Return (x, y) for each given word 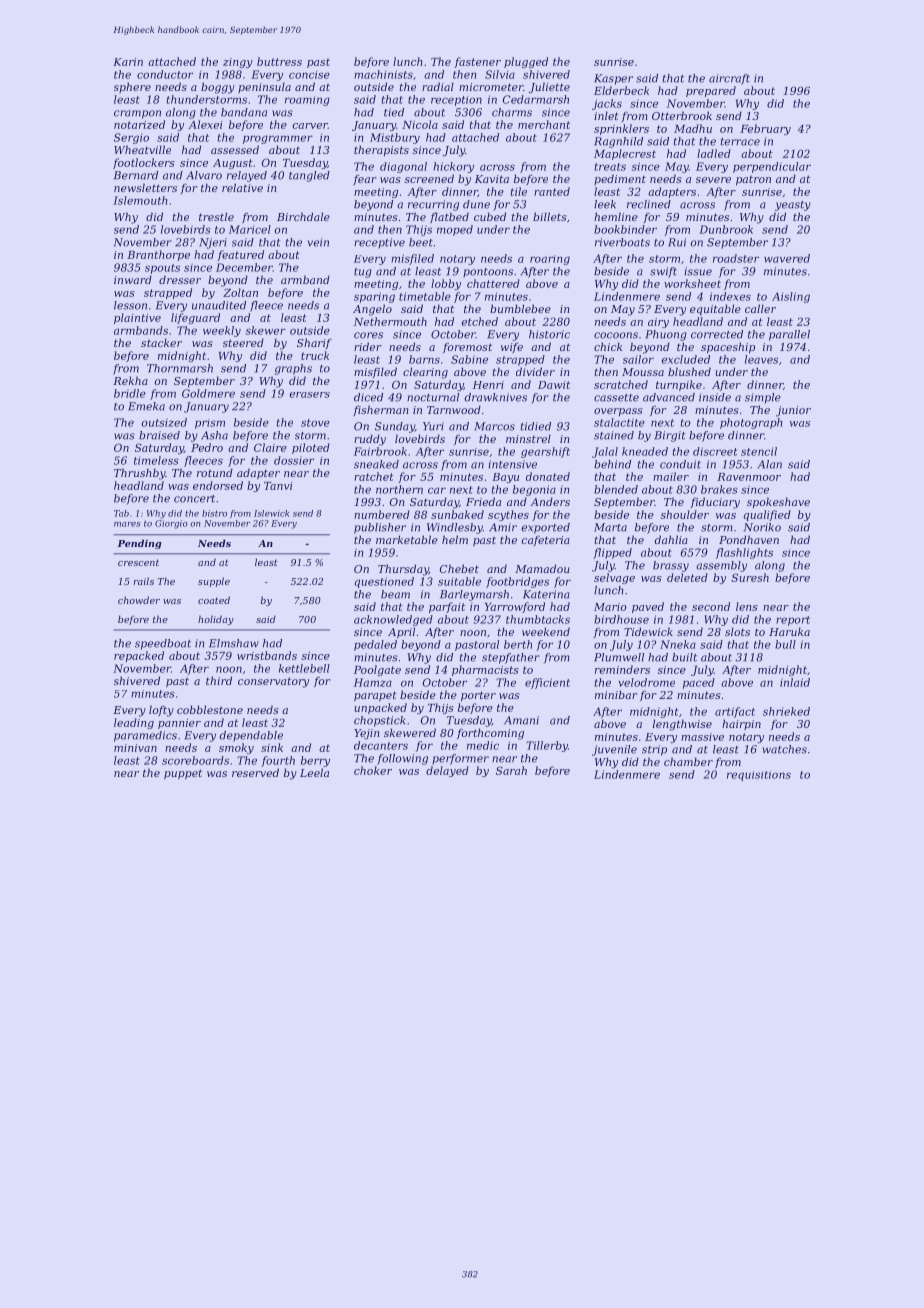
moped (455, 230)
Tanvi (278, 486)
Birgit (669, 436)
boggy (218, 88)
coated (214, 600)
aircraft (729, 79)
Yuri (433, 426)
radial (438, 86)
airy (658, 323)
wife (512, 348)
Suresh (750, 577)
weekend (546, 631)
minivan (135, 748)
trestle (216, 216)
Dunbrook (726, 229)
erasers (309, 395)
